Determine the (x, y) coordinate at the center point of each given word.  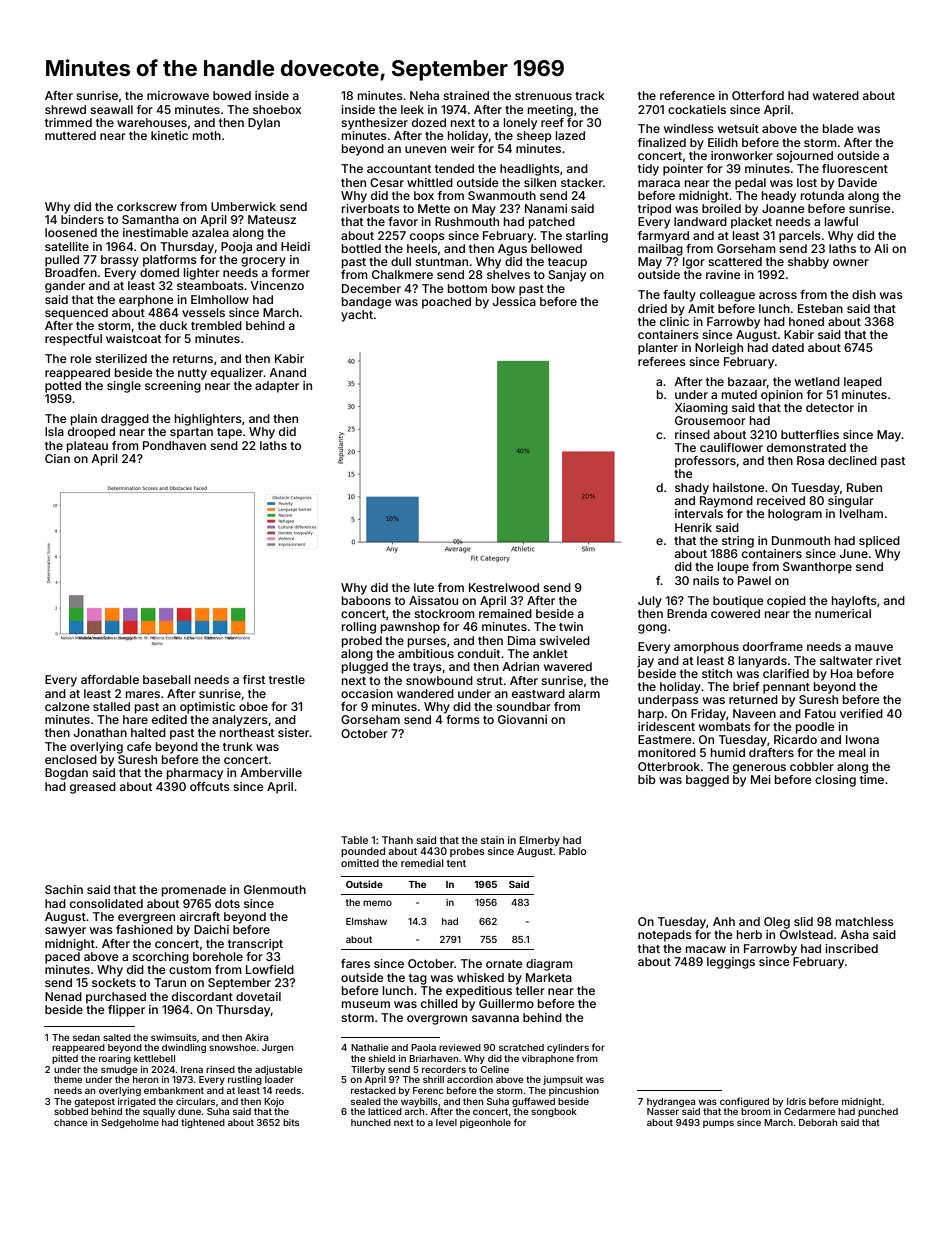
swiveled (565, 640)
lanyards (763, 662)
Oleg (777, 923)
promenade (194, 891)
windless (689, 128)
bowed (232, 95)
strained (466, 95)
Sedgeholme (130, 1123)
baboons (366, 600)
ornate (504, 964)
